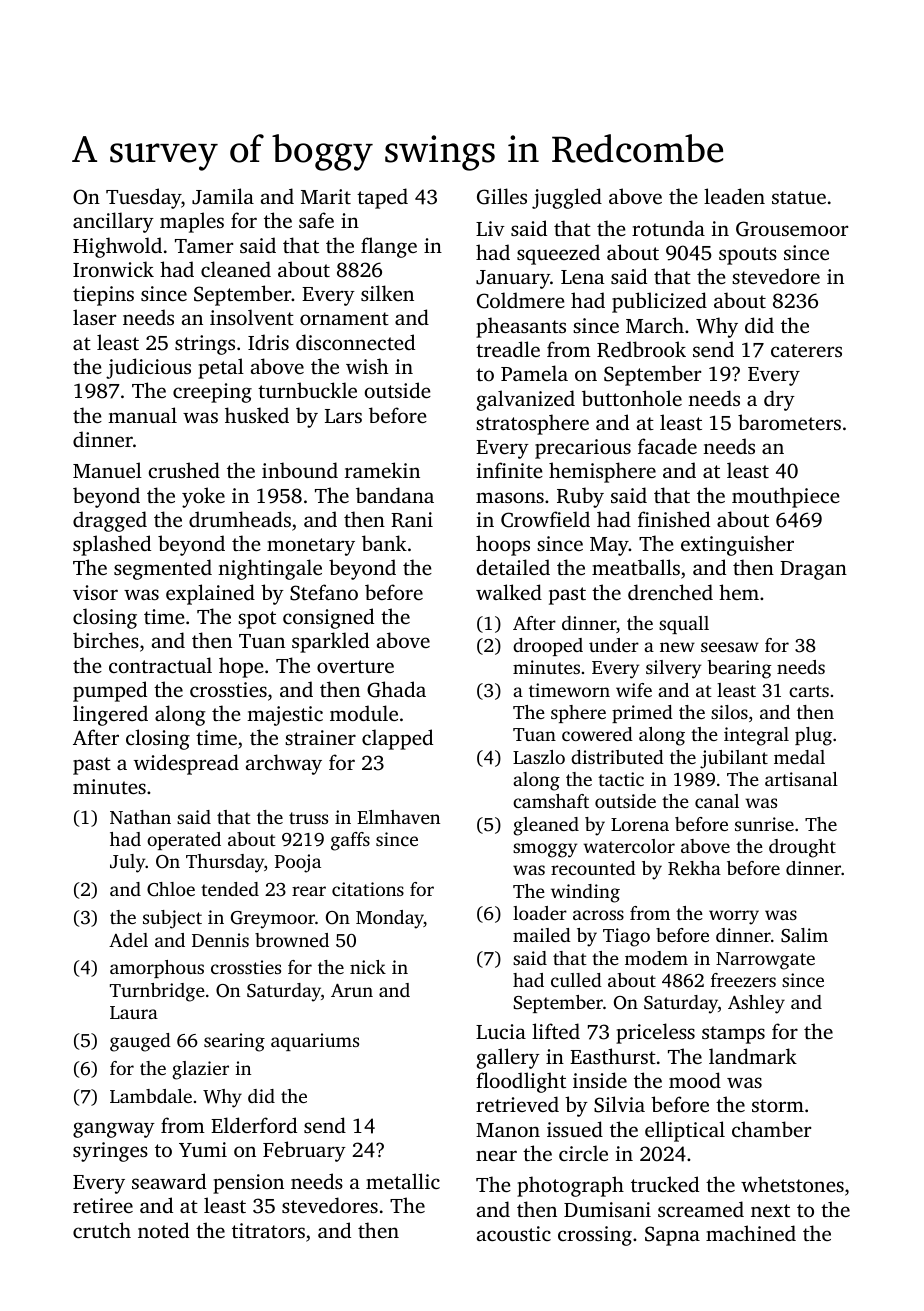  I want to click on husked, so click(257, 415).
